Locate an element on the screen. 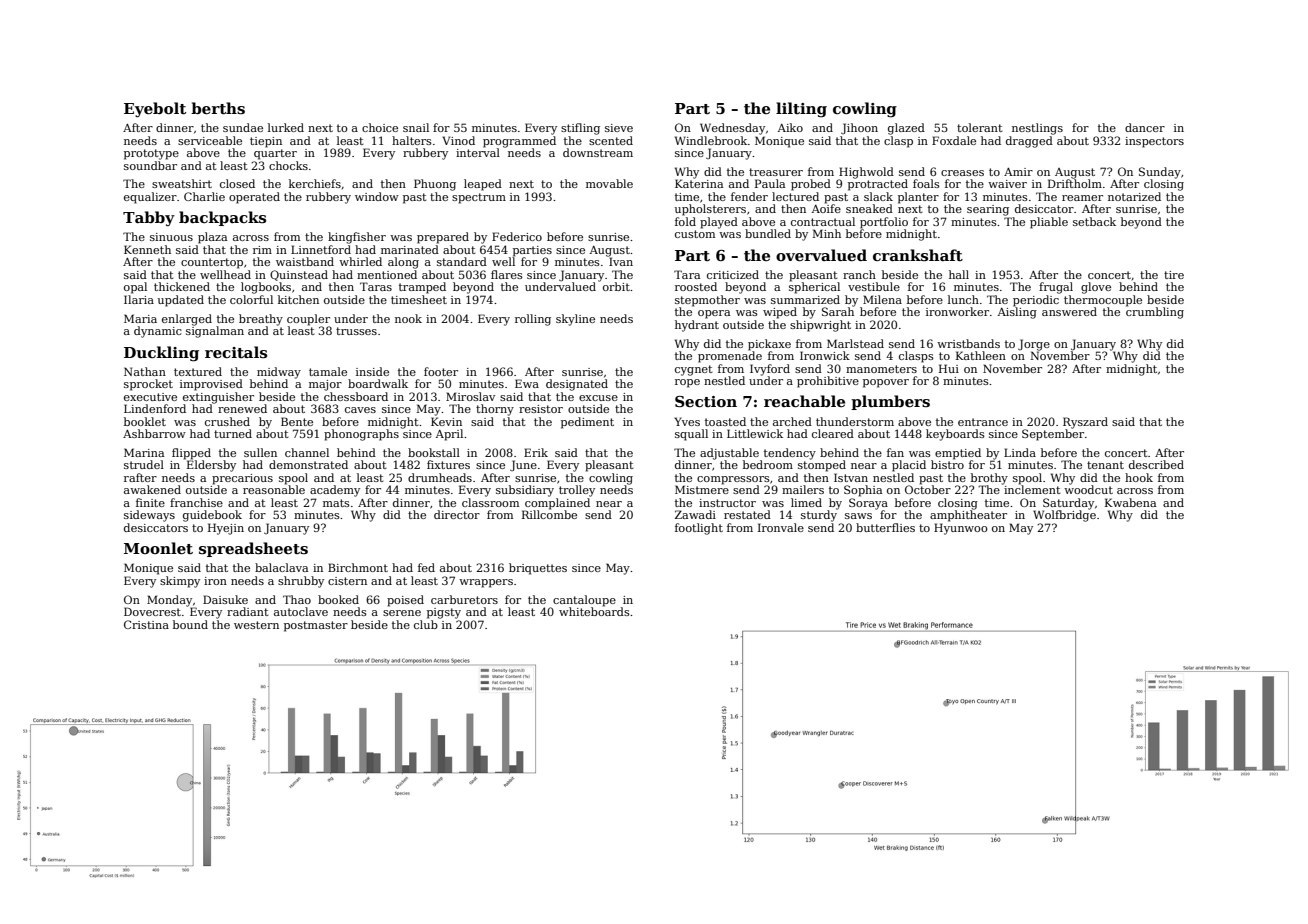 This screenshot has height=924, width=1308. sieve is located at coordinates (619, 128).
